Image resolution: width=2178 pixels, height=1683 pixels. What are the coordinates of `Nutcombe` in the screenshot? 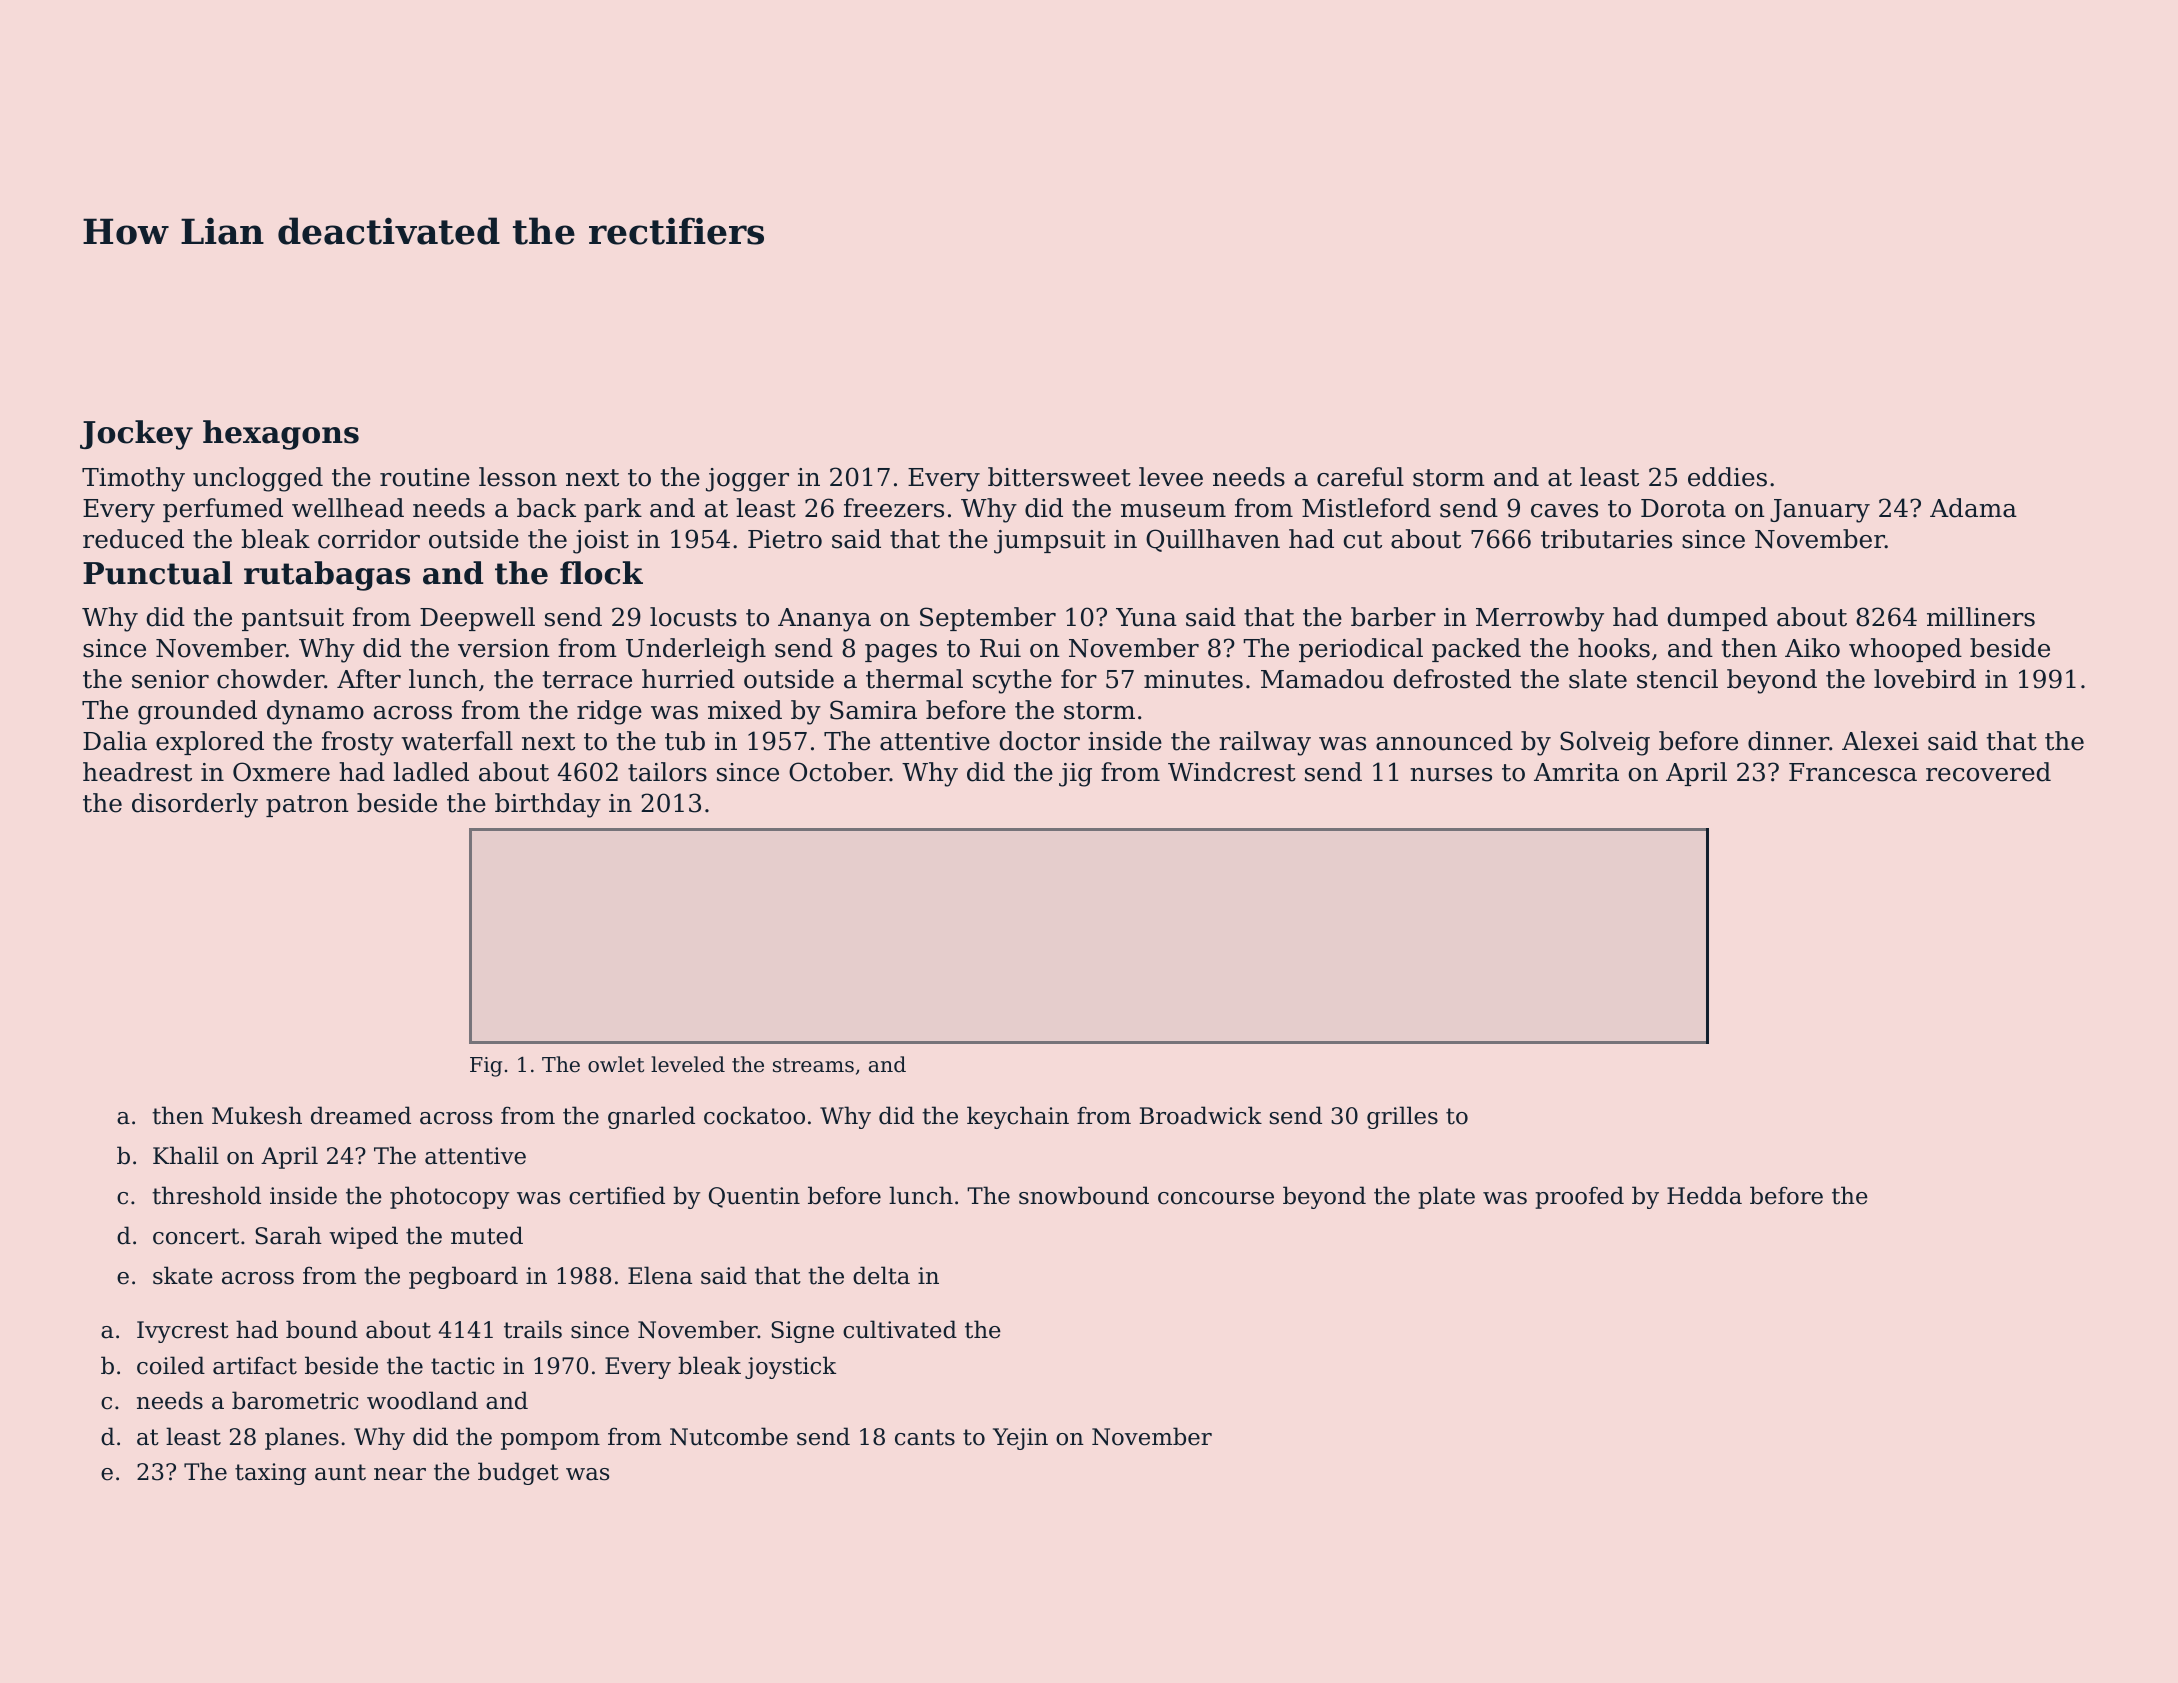 It's located at (729, 1436).
